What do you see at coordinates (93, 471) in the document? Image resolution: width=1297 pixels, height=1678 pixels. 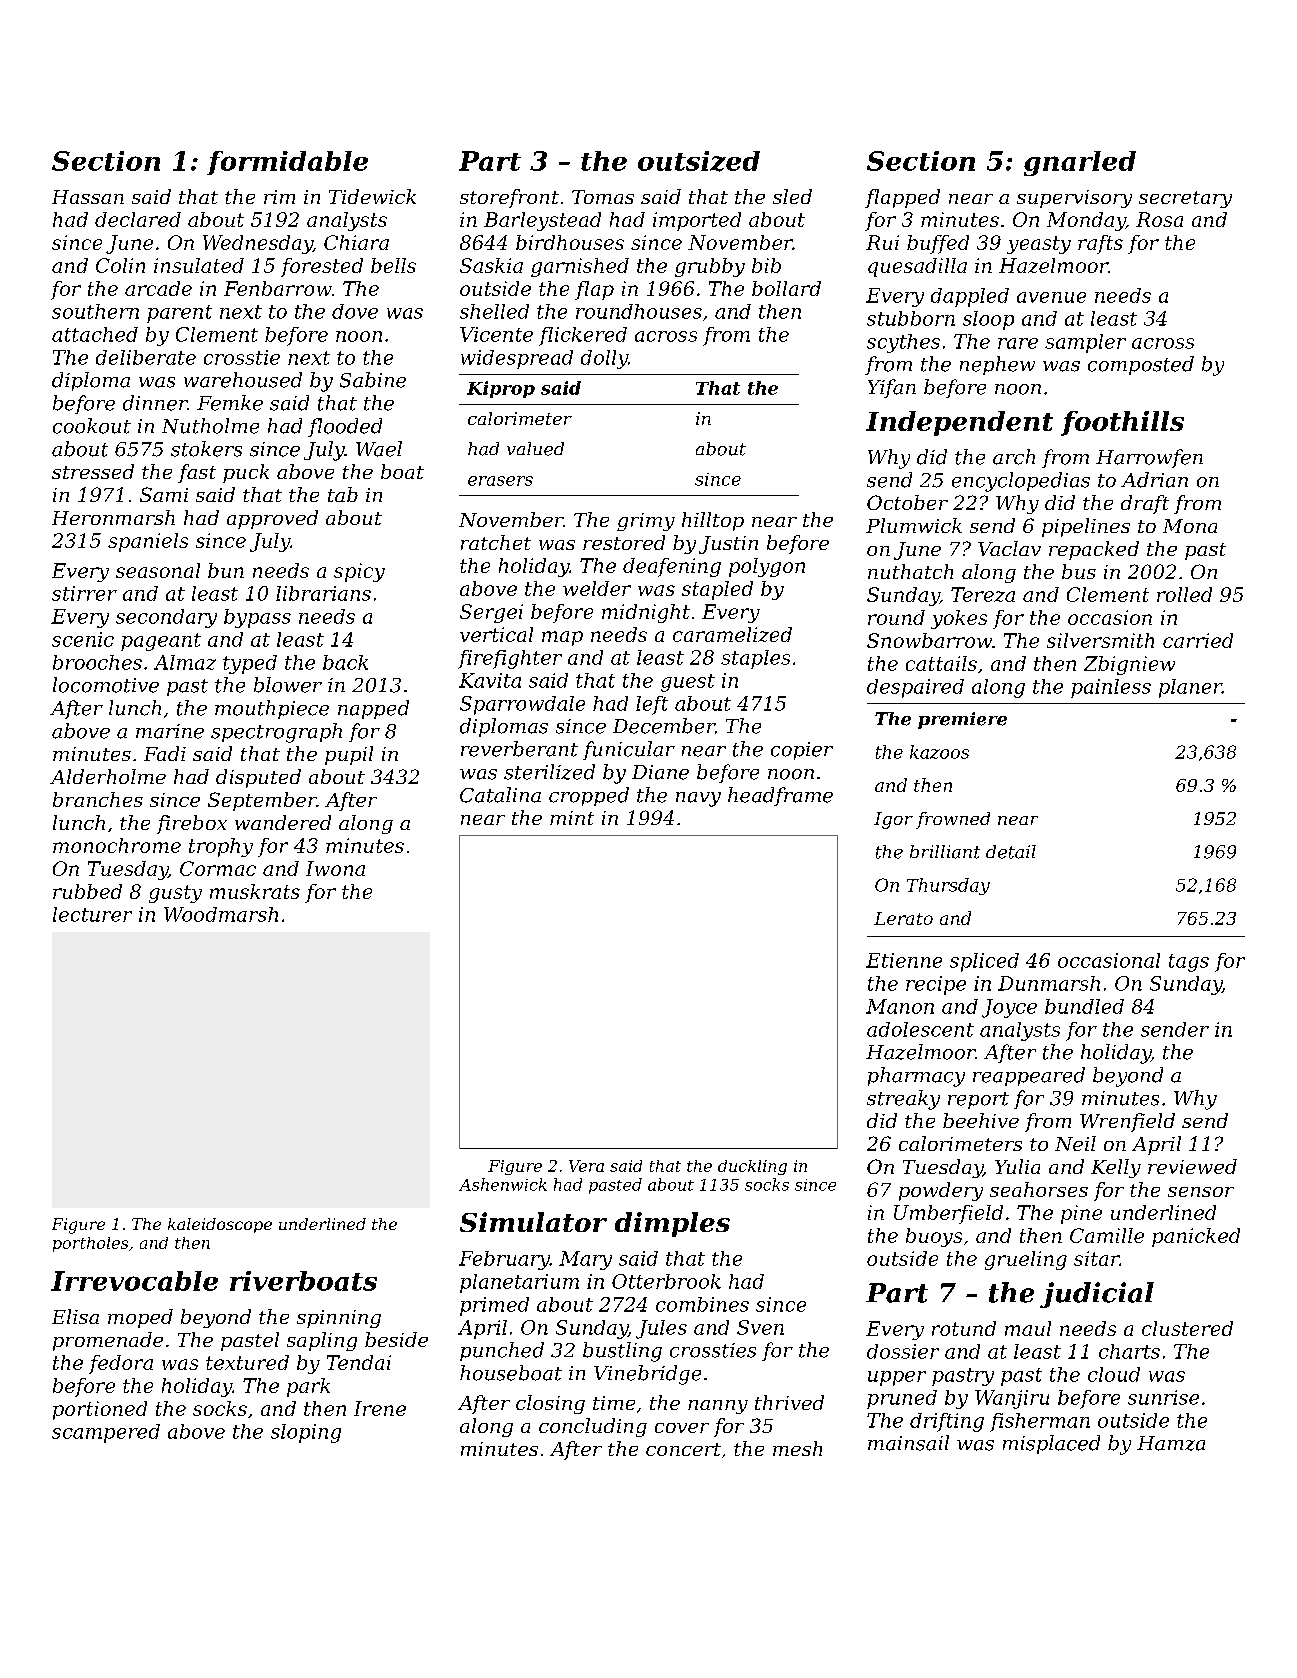 I see `stressed` at bounding box center [93, 471].
